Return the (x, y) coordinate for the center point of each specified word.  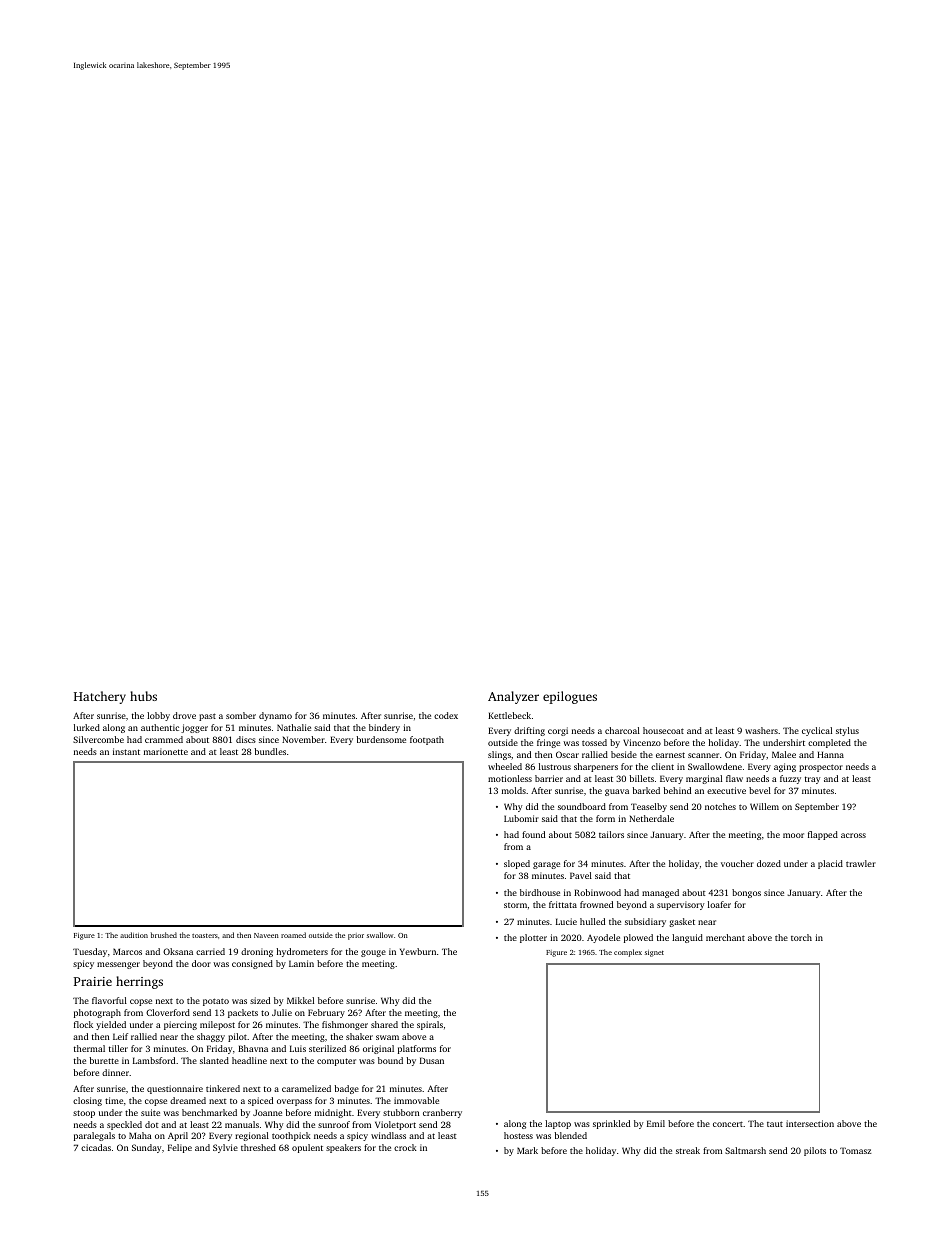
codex (446, 715)
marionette (166, 751)
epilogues (570, 697)
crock (405, 1147)
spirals (430, 1025)
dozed (769, 863)
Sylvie (225, 1148)
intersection (810, 1123)
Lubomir (521, 818)
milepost (217, 1025)
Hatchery (100, 697)
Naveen (266, 935)
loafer (719, 904)
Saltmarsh (745, 1150)
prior (356, 936)
